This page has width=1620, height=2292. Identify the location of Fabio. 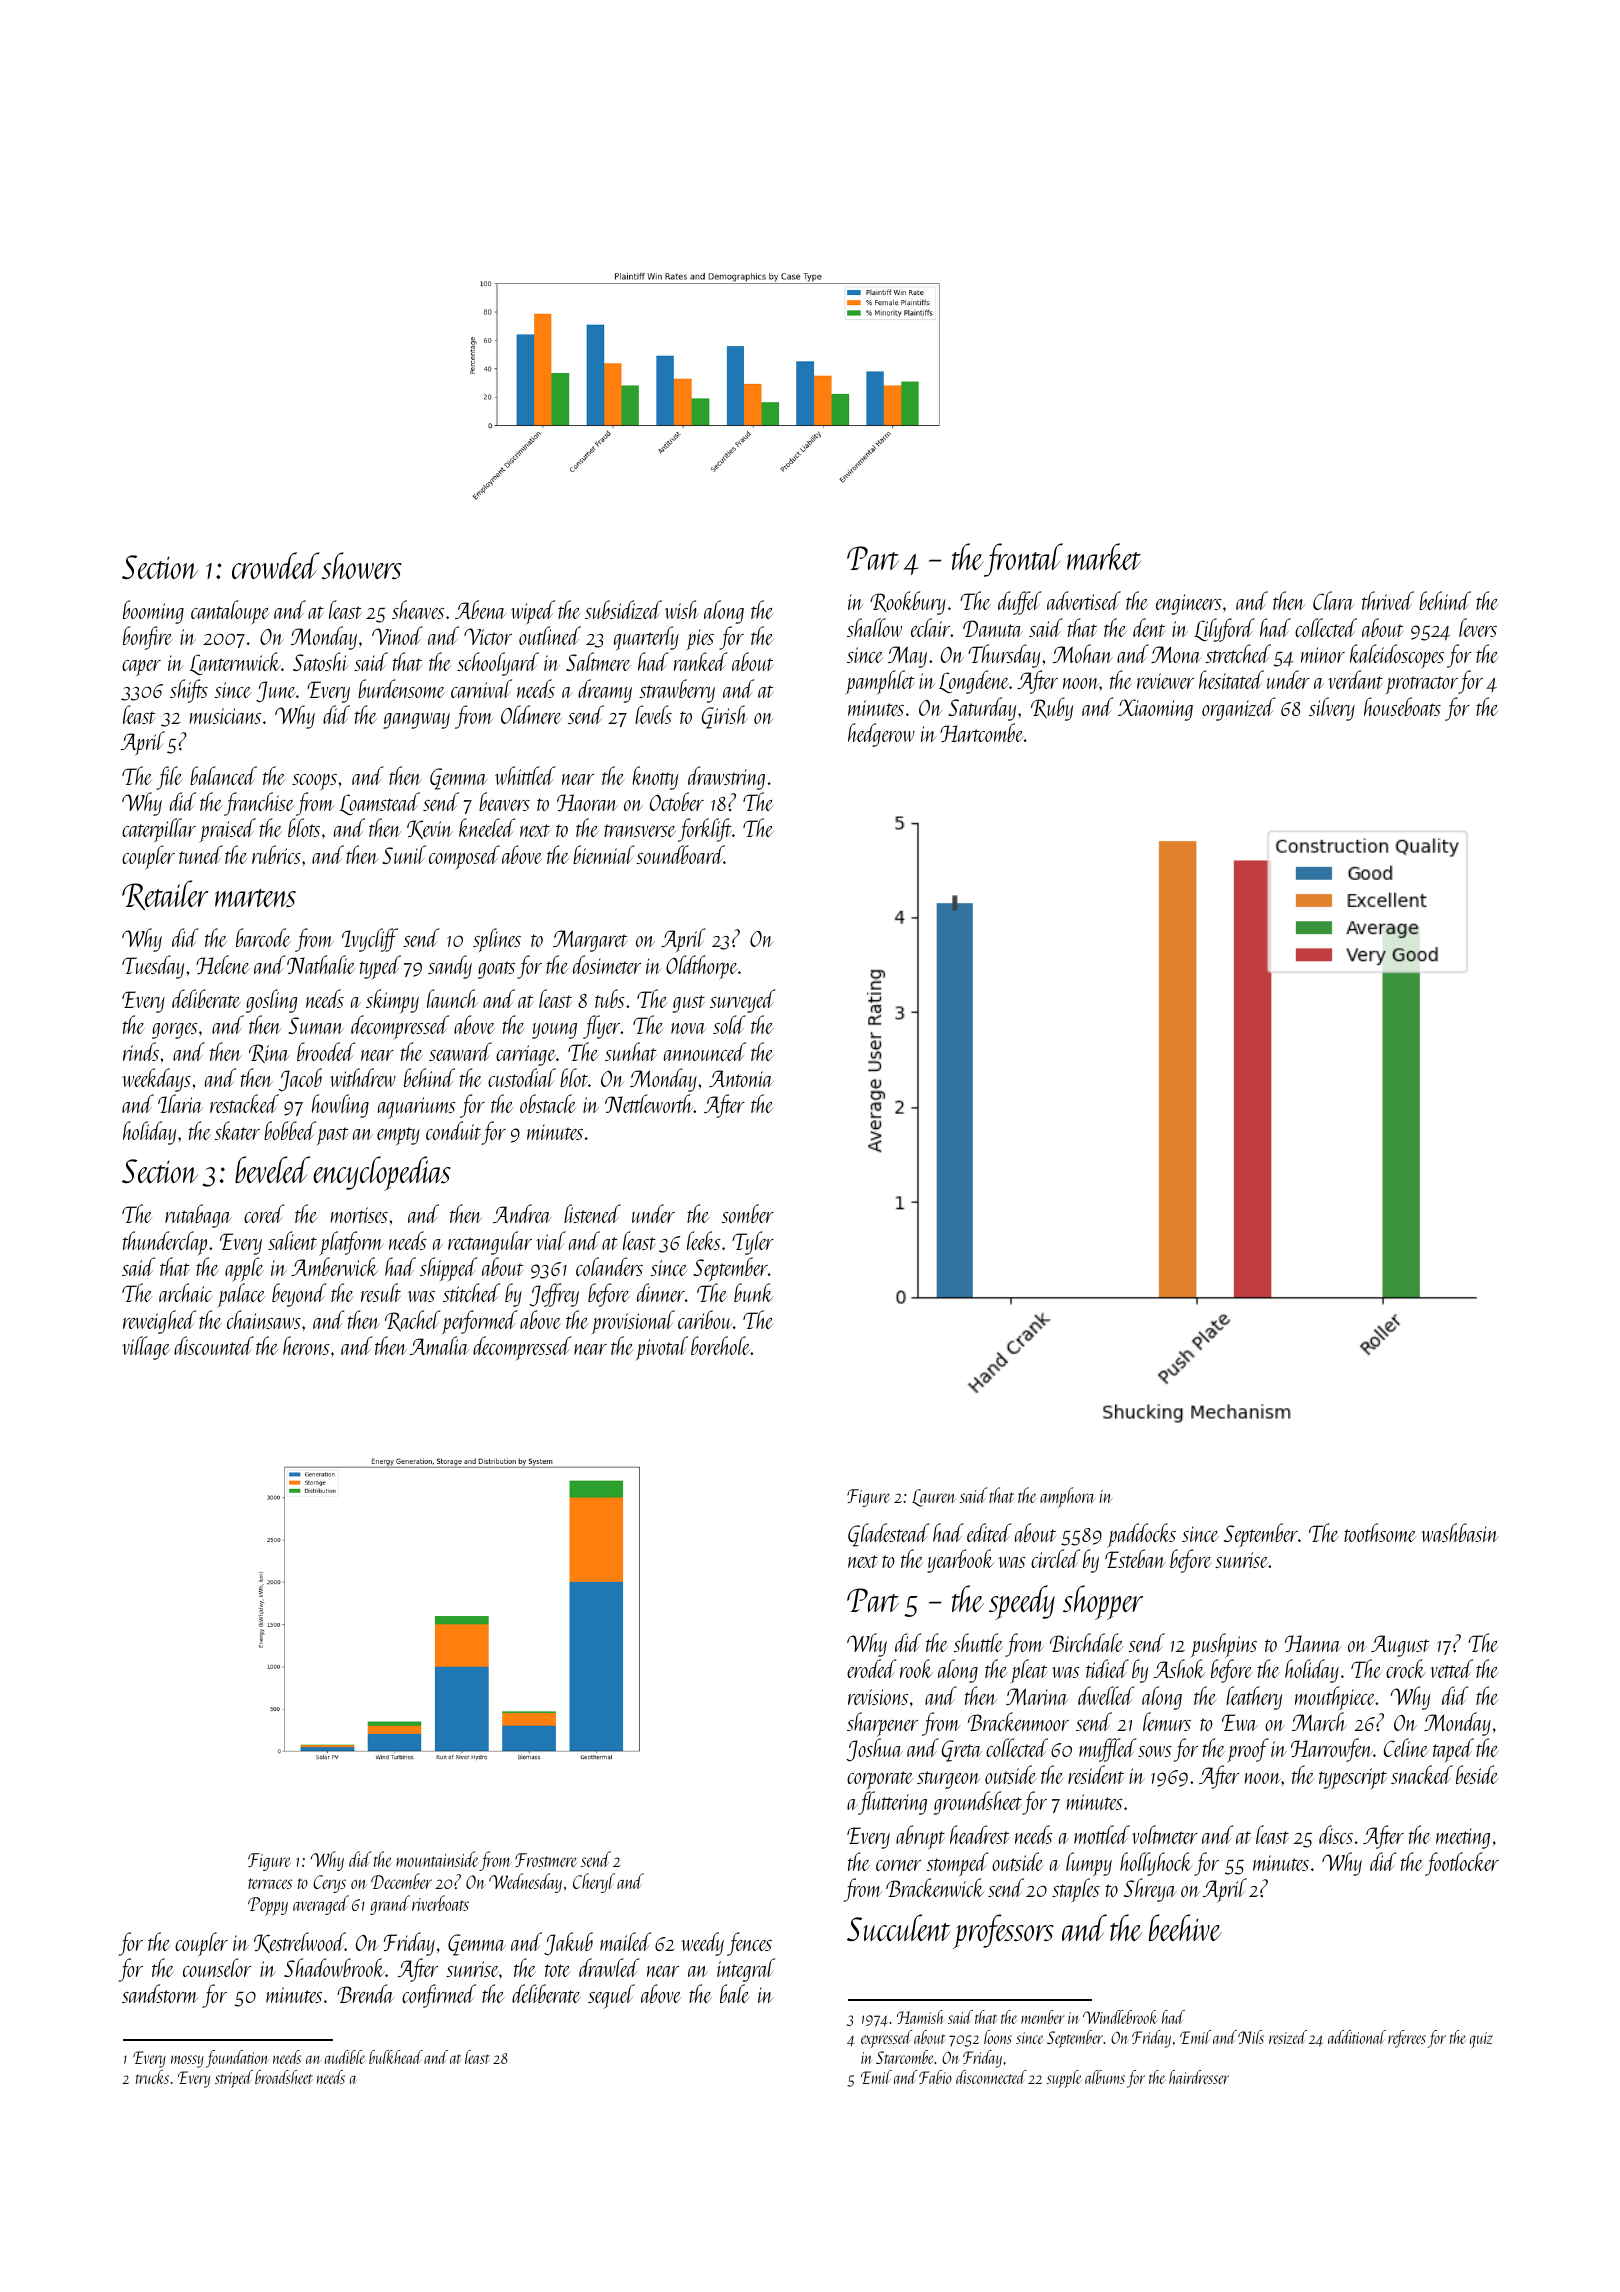
(935, 2077).
